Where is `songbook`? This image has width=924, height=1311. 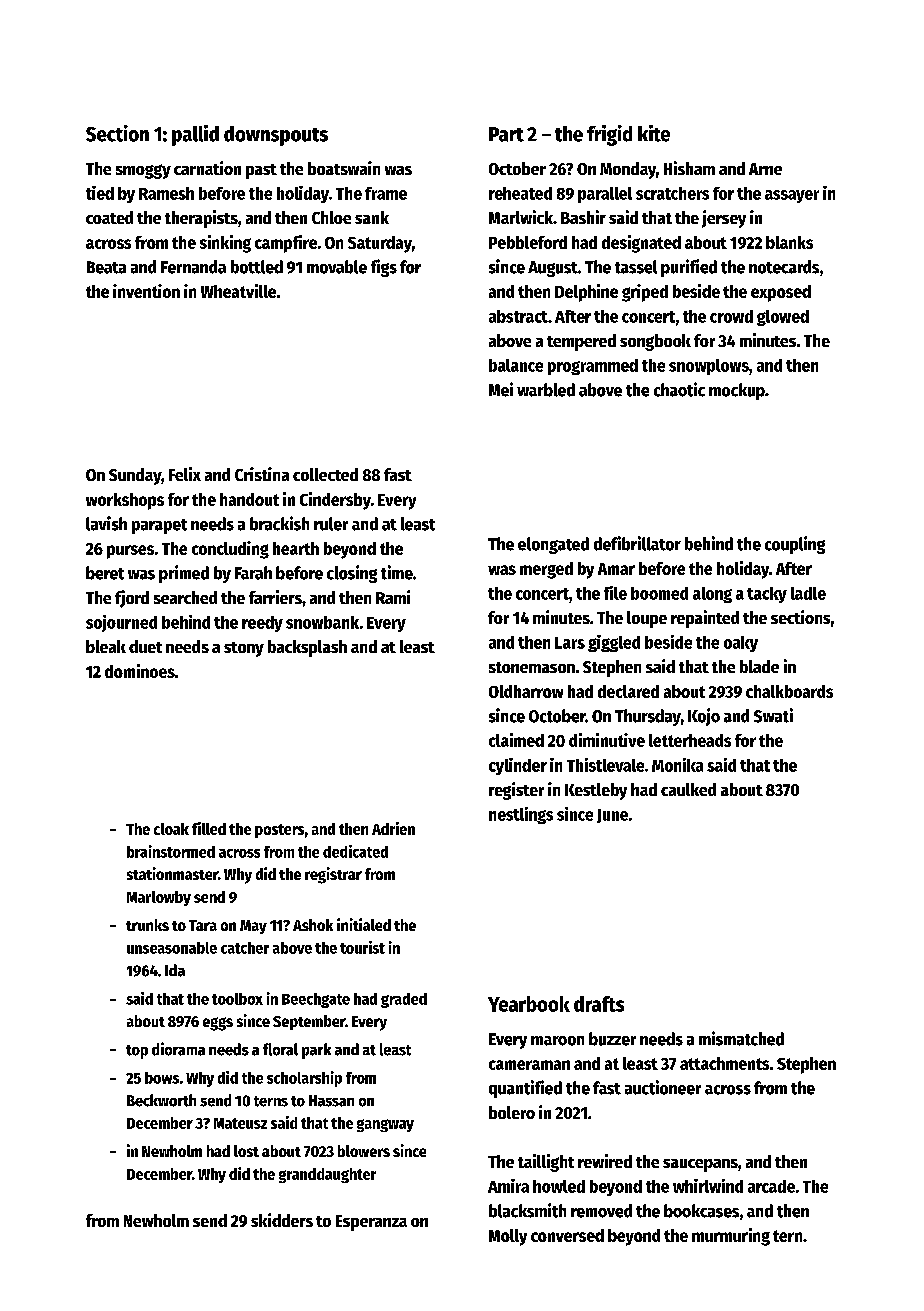 songbook is located at coordinates (655, 342).
